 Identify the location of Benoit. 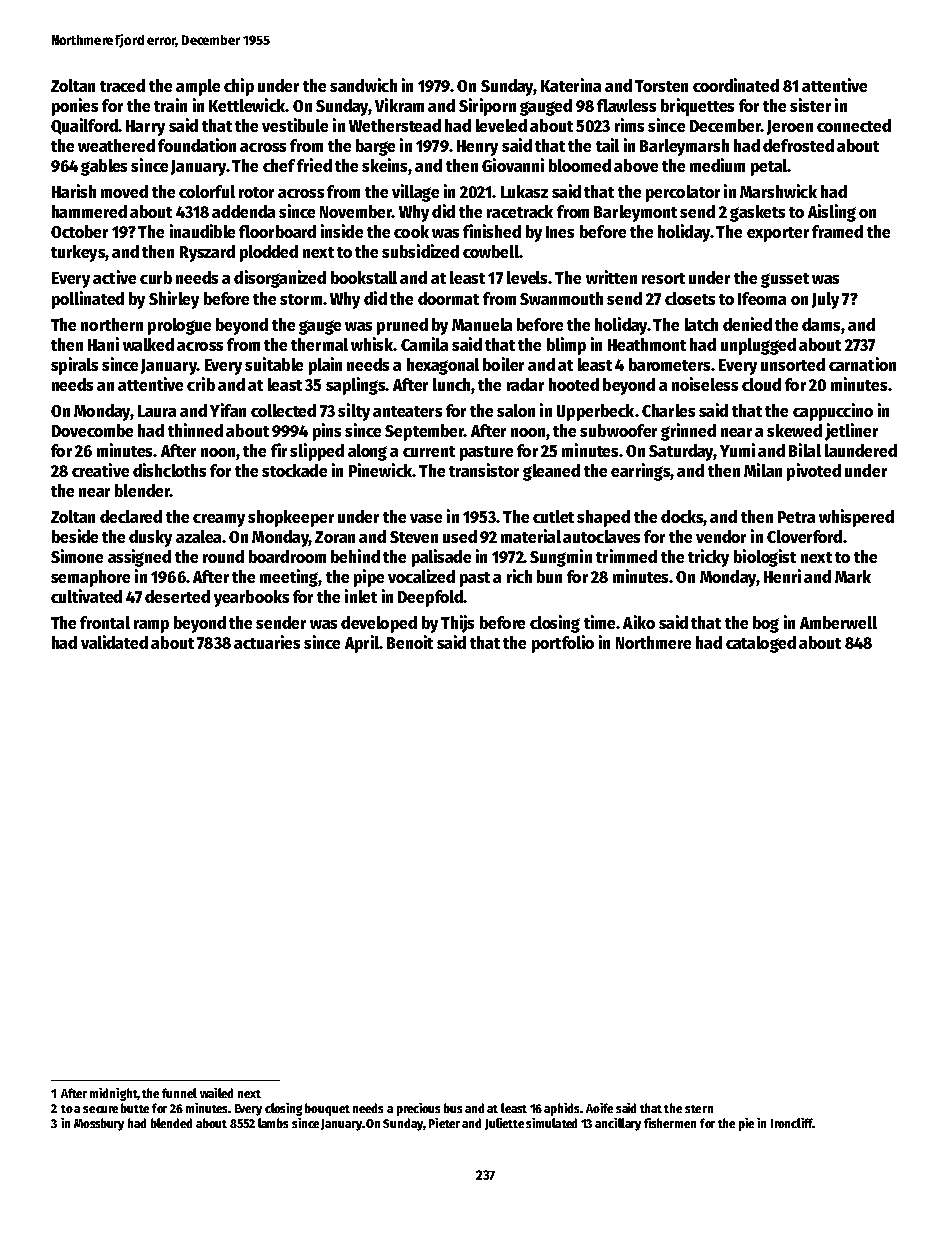
(410, 642).
